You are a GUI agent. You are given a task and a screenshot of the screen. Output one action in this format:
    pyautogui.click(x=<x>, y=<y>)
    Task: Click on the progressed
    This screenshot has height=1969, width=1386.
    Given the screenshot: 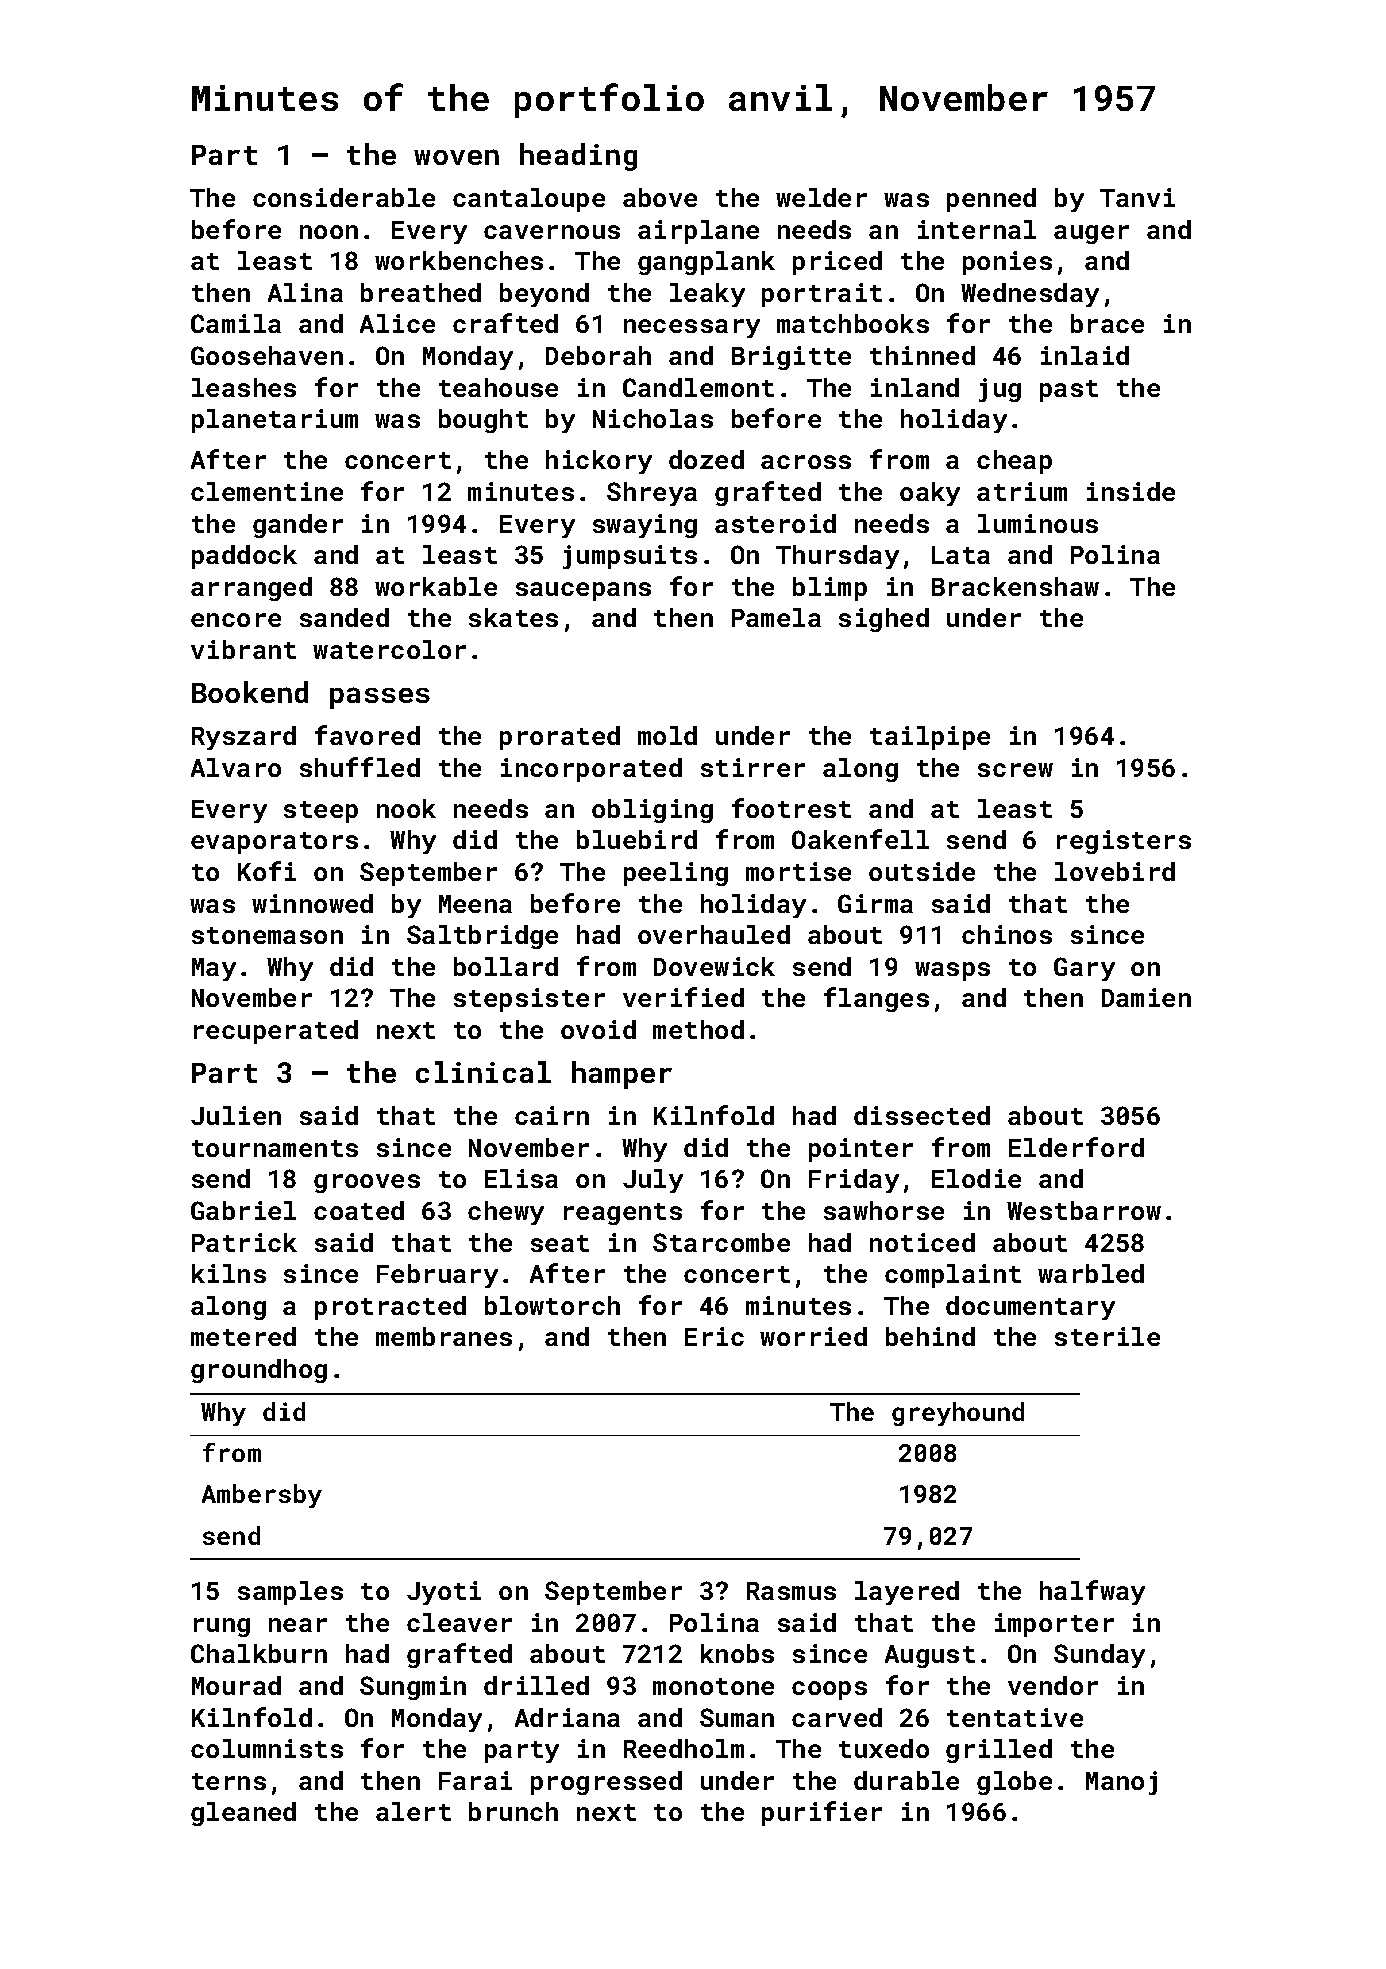 What is the action you would take?
    pyautogui.click(x=606, y=1783)
